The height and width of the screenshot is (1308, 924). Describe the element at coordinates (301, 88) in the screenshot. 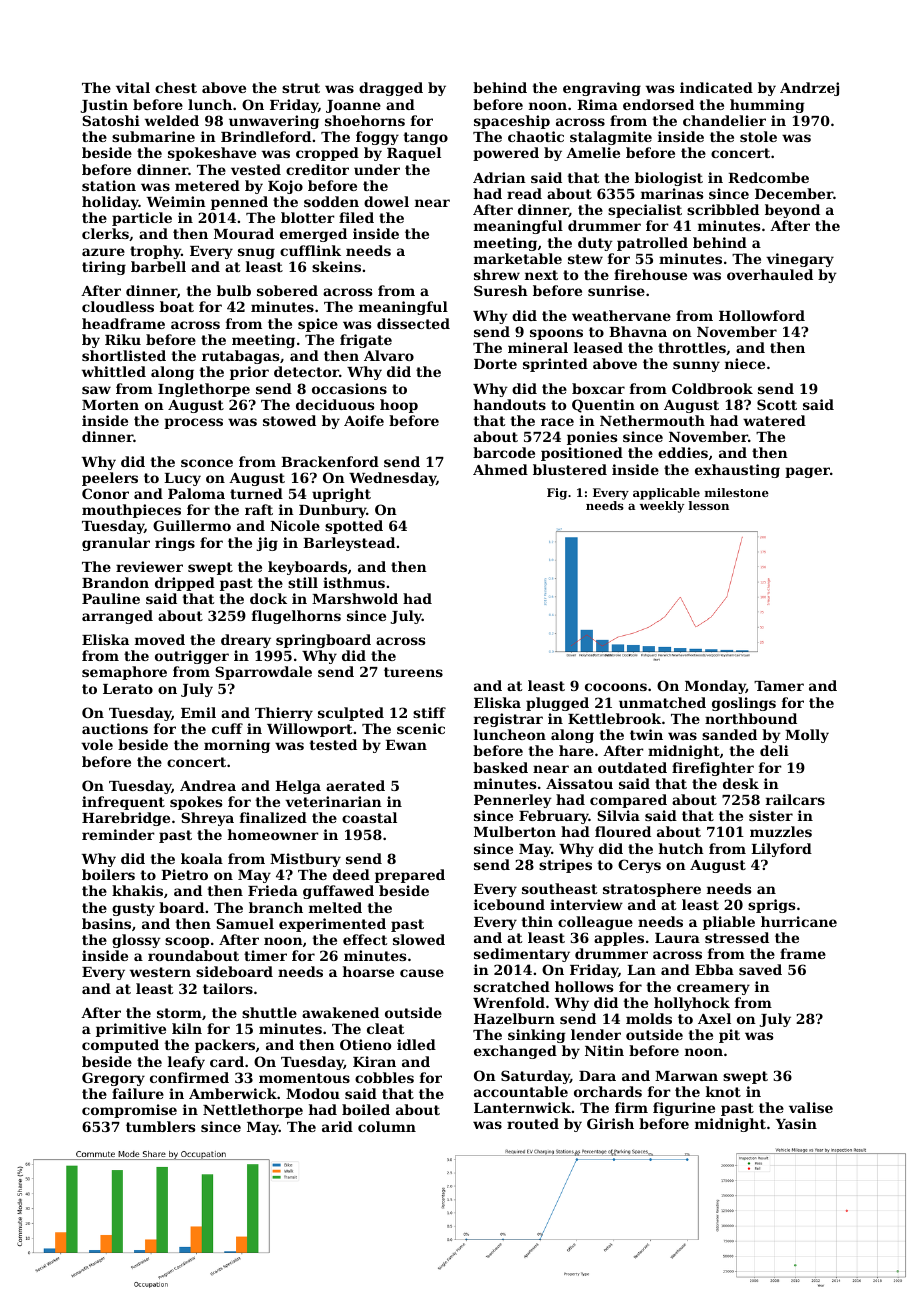

I see `strut` at that location.
